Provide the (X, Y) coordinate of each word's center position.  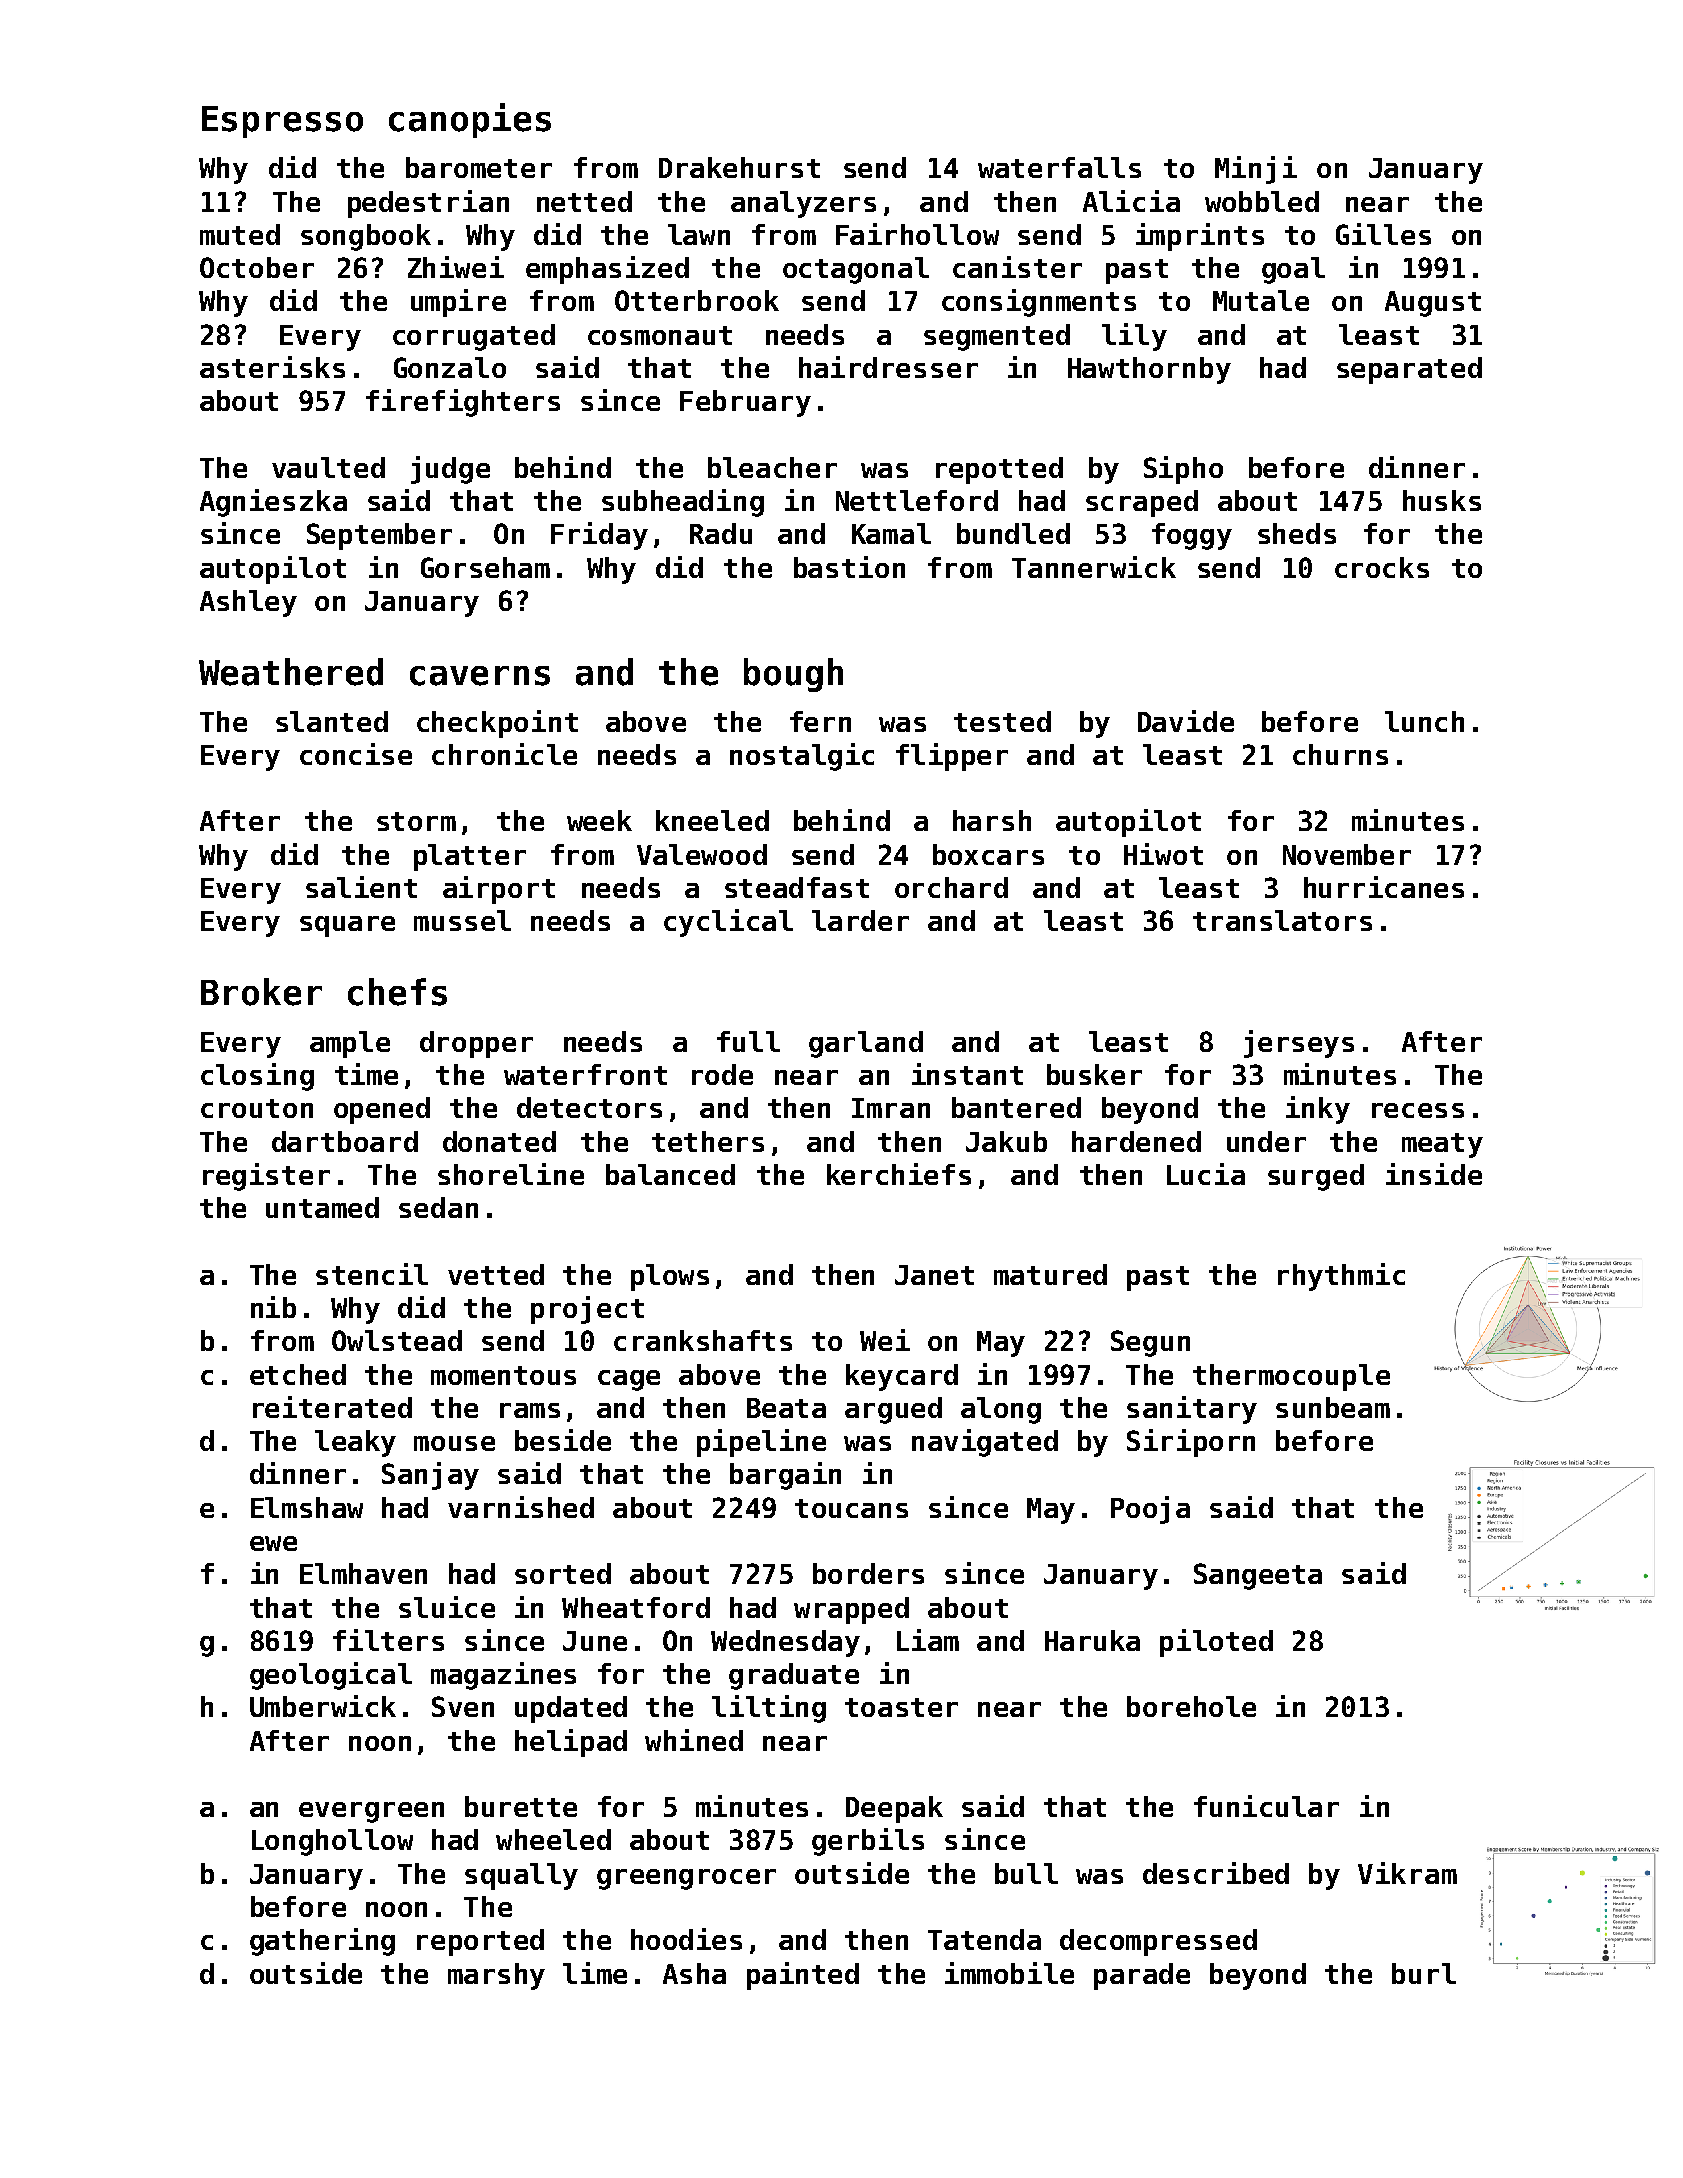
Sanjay (430, 1476)
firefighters (463, 403)
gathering (322, 1942)
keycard (902, 1377)
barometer (479, 167)
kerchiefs (899, 1174)
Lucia (1206, 1174)
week (599, 820)
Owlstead (397, 1340)
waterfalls (1059, 167)
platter (470, 857)
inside (1434, 1174)
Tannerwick (1094, 567)
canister (1017, 267)
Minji (1256, 170)
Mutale (1261, 300)
